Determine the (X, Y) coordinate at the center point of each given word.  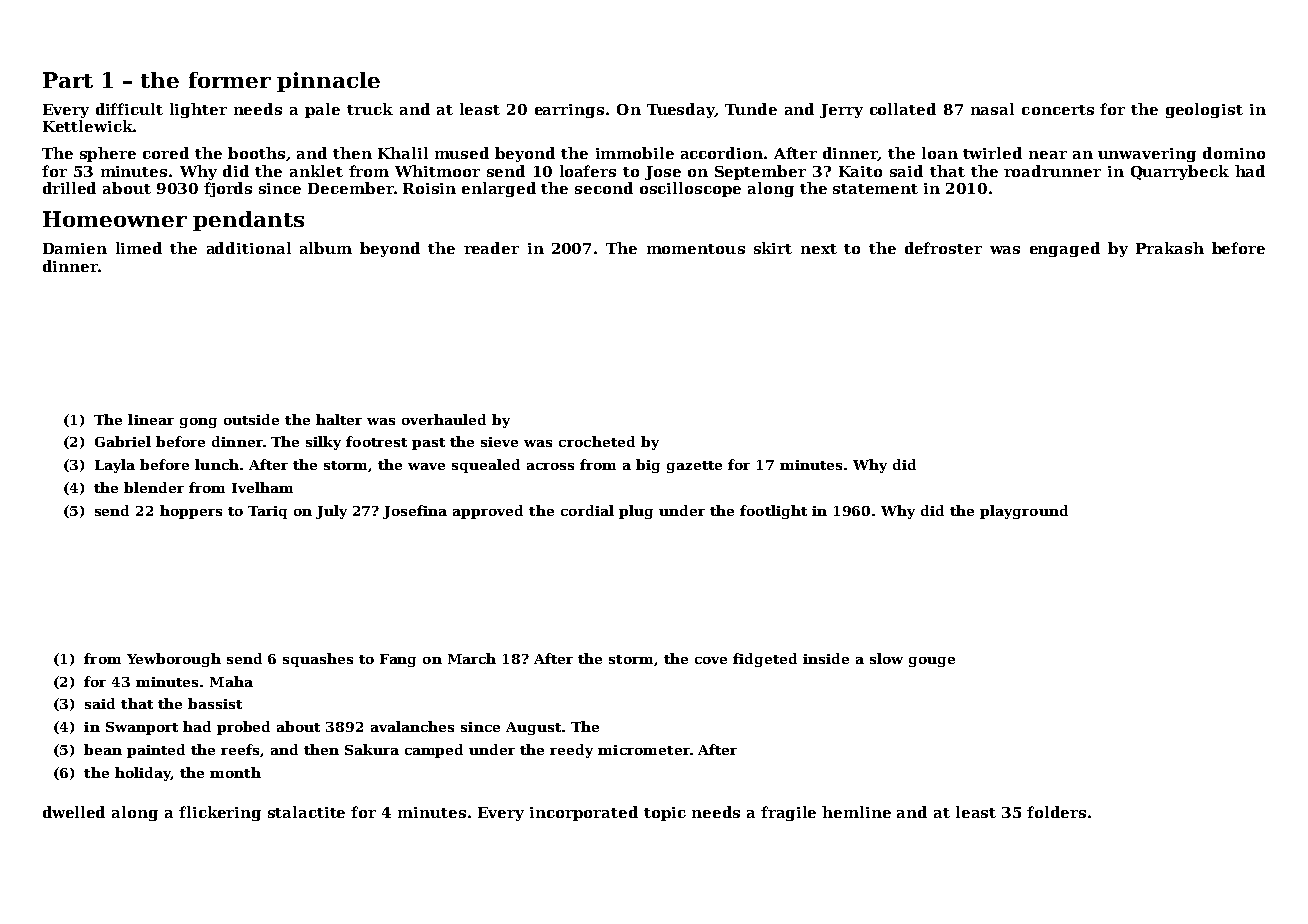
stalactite (306, 812)
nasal (992, 109)
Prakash (1170, 248)
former (230, 80)
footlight (773, 512)
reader (491, 248)
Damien (75, 248)
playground (1024, 512)
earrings (569, 111)
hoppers (191, 512)
